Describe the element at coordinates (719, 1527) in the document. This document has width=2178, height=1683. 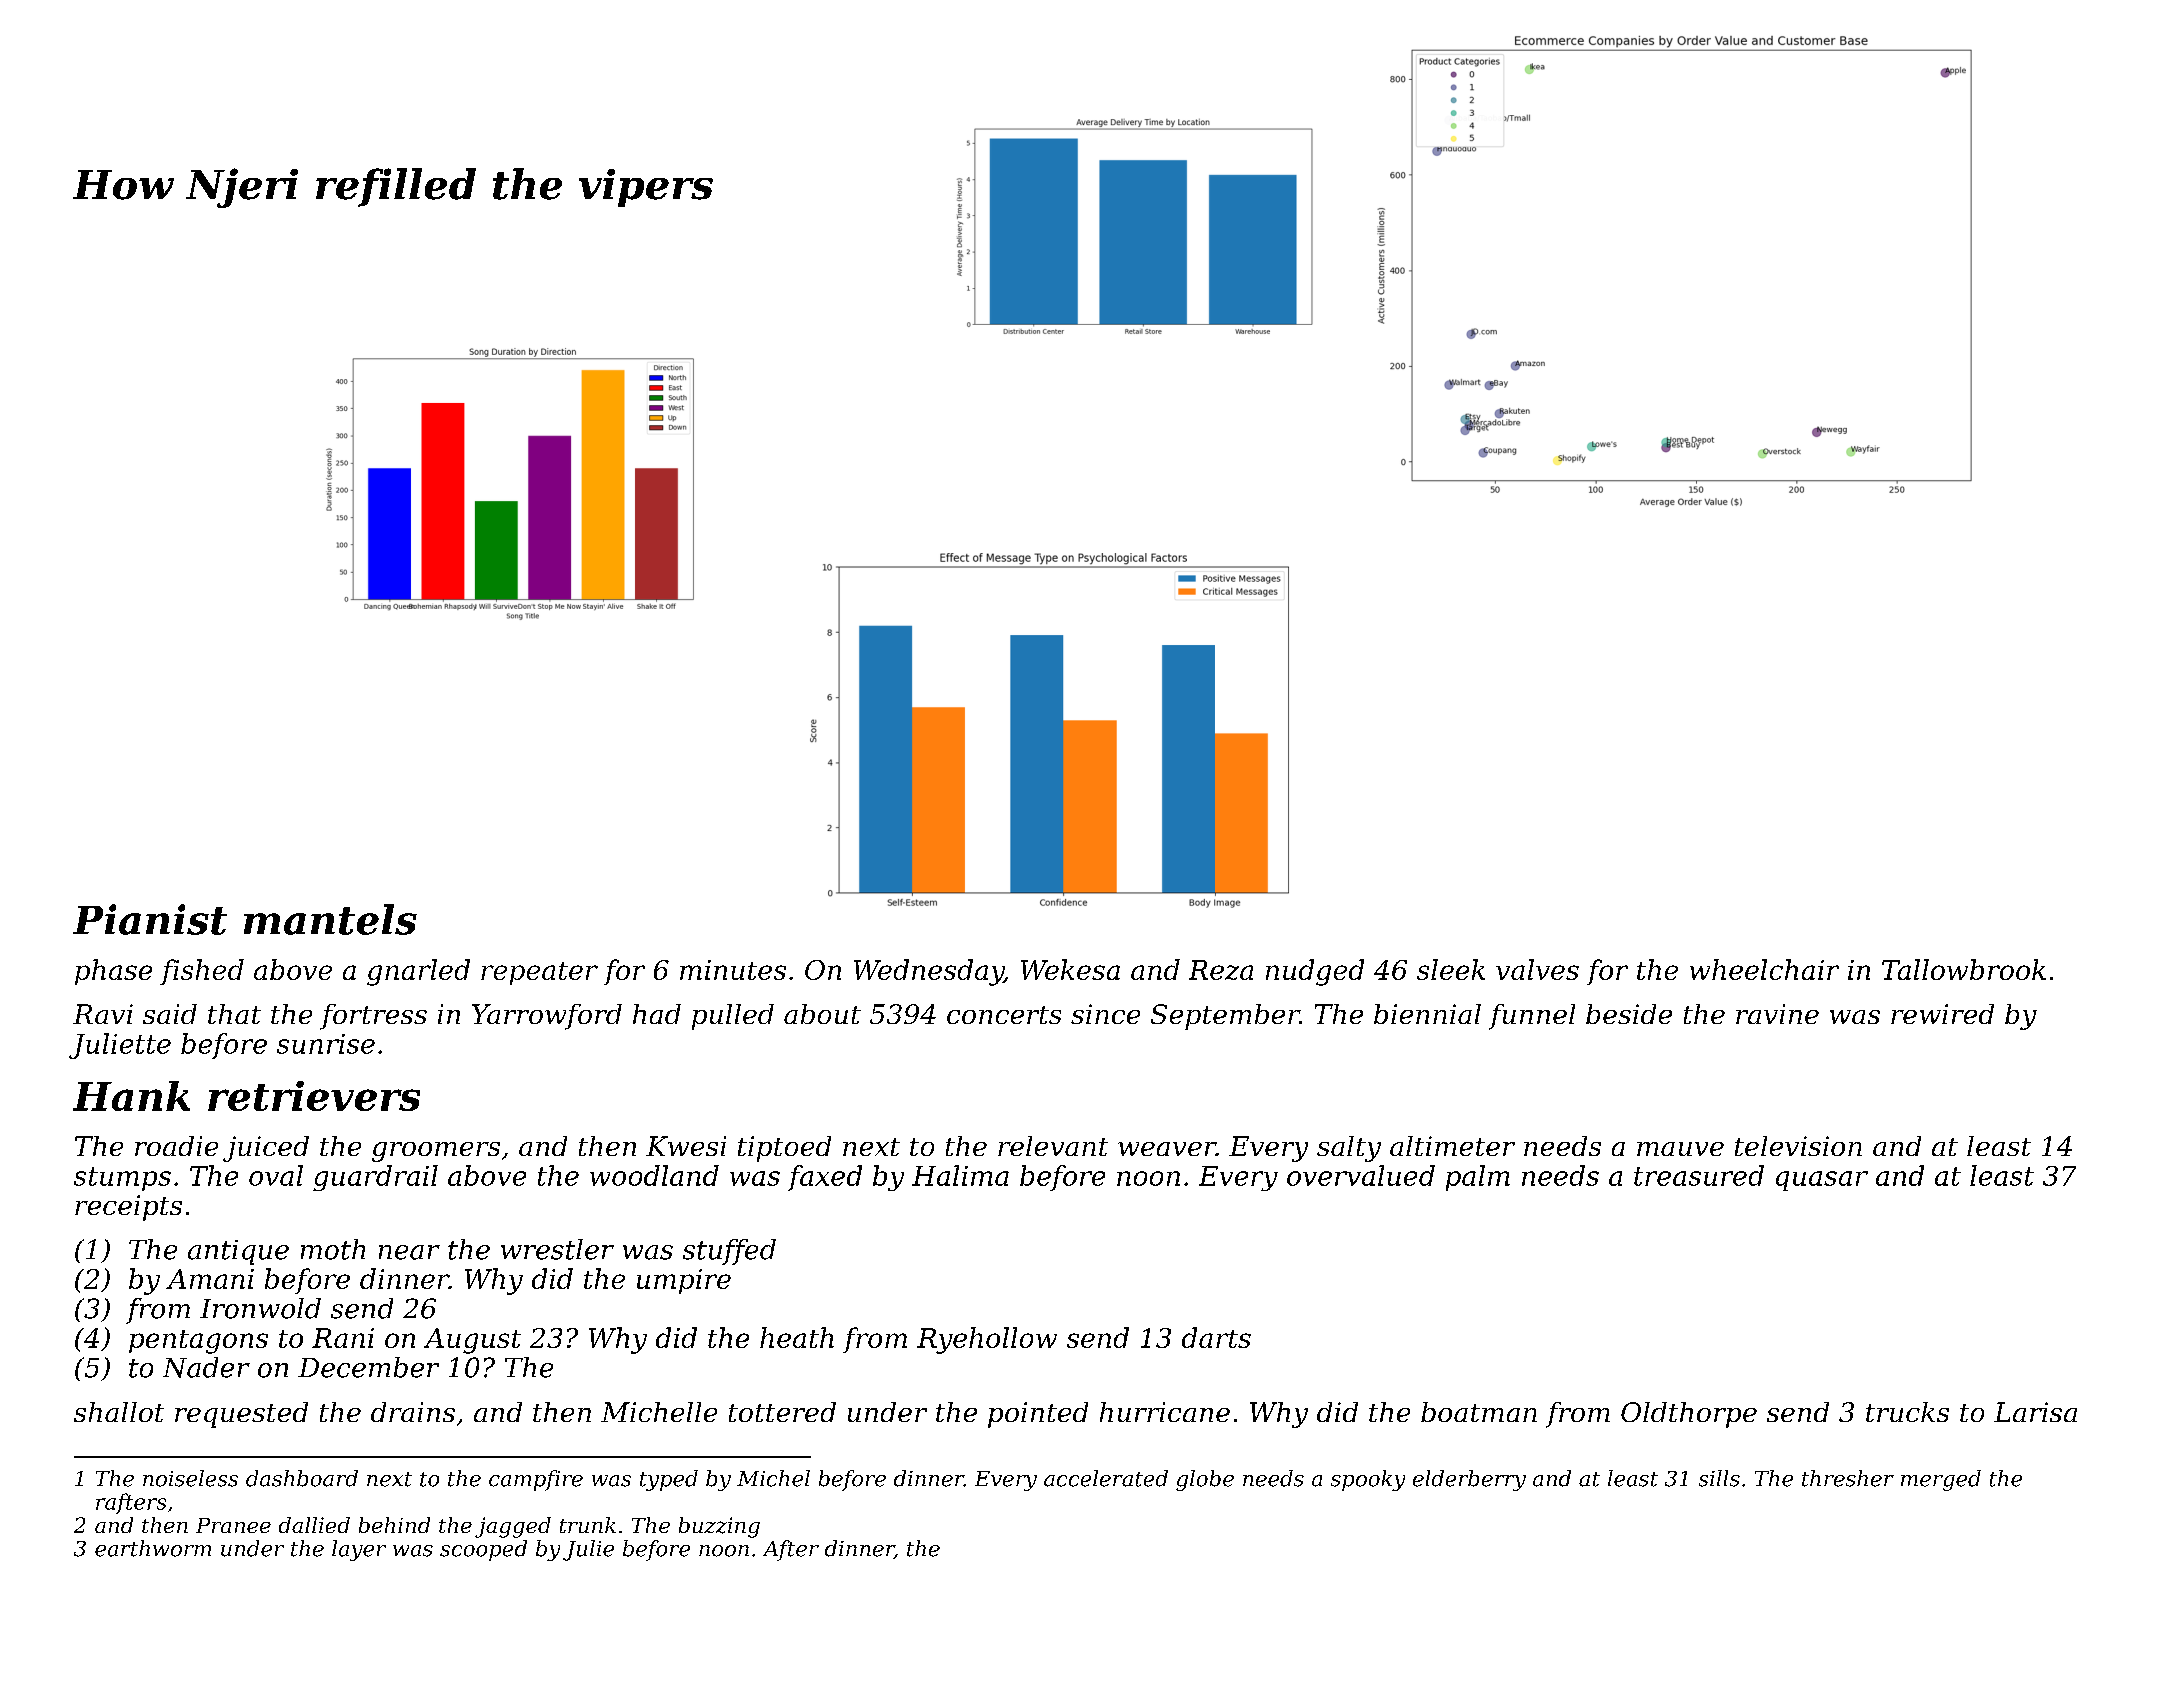
I see `buzzing` at that location.
